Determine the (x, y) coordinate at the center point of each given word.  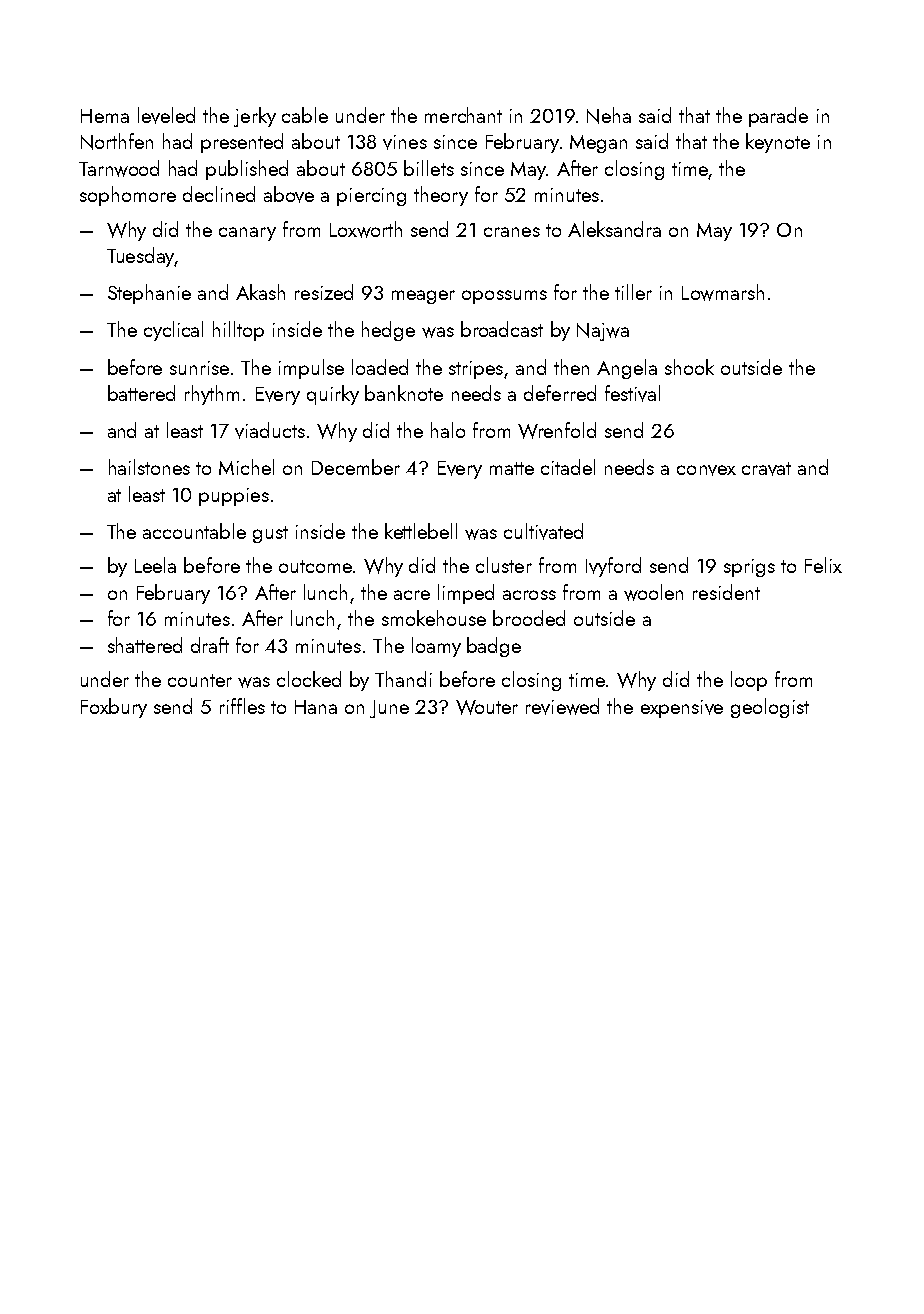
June (389, 709)
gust (270, 534)
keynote (778, 143)
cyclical (173, 331)
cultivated (543, 531)
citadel (568, 467)
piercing (371, 197)
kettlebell (421, 531)
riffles (242, 706)
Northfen (117, 141)
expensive (682, 709)
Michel (246, 467)
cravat (766, 469)
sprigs (749, 568)
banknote (404, 393)
